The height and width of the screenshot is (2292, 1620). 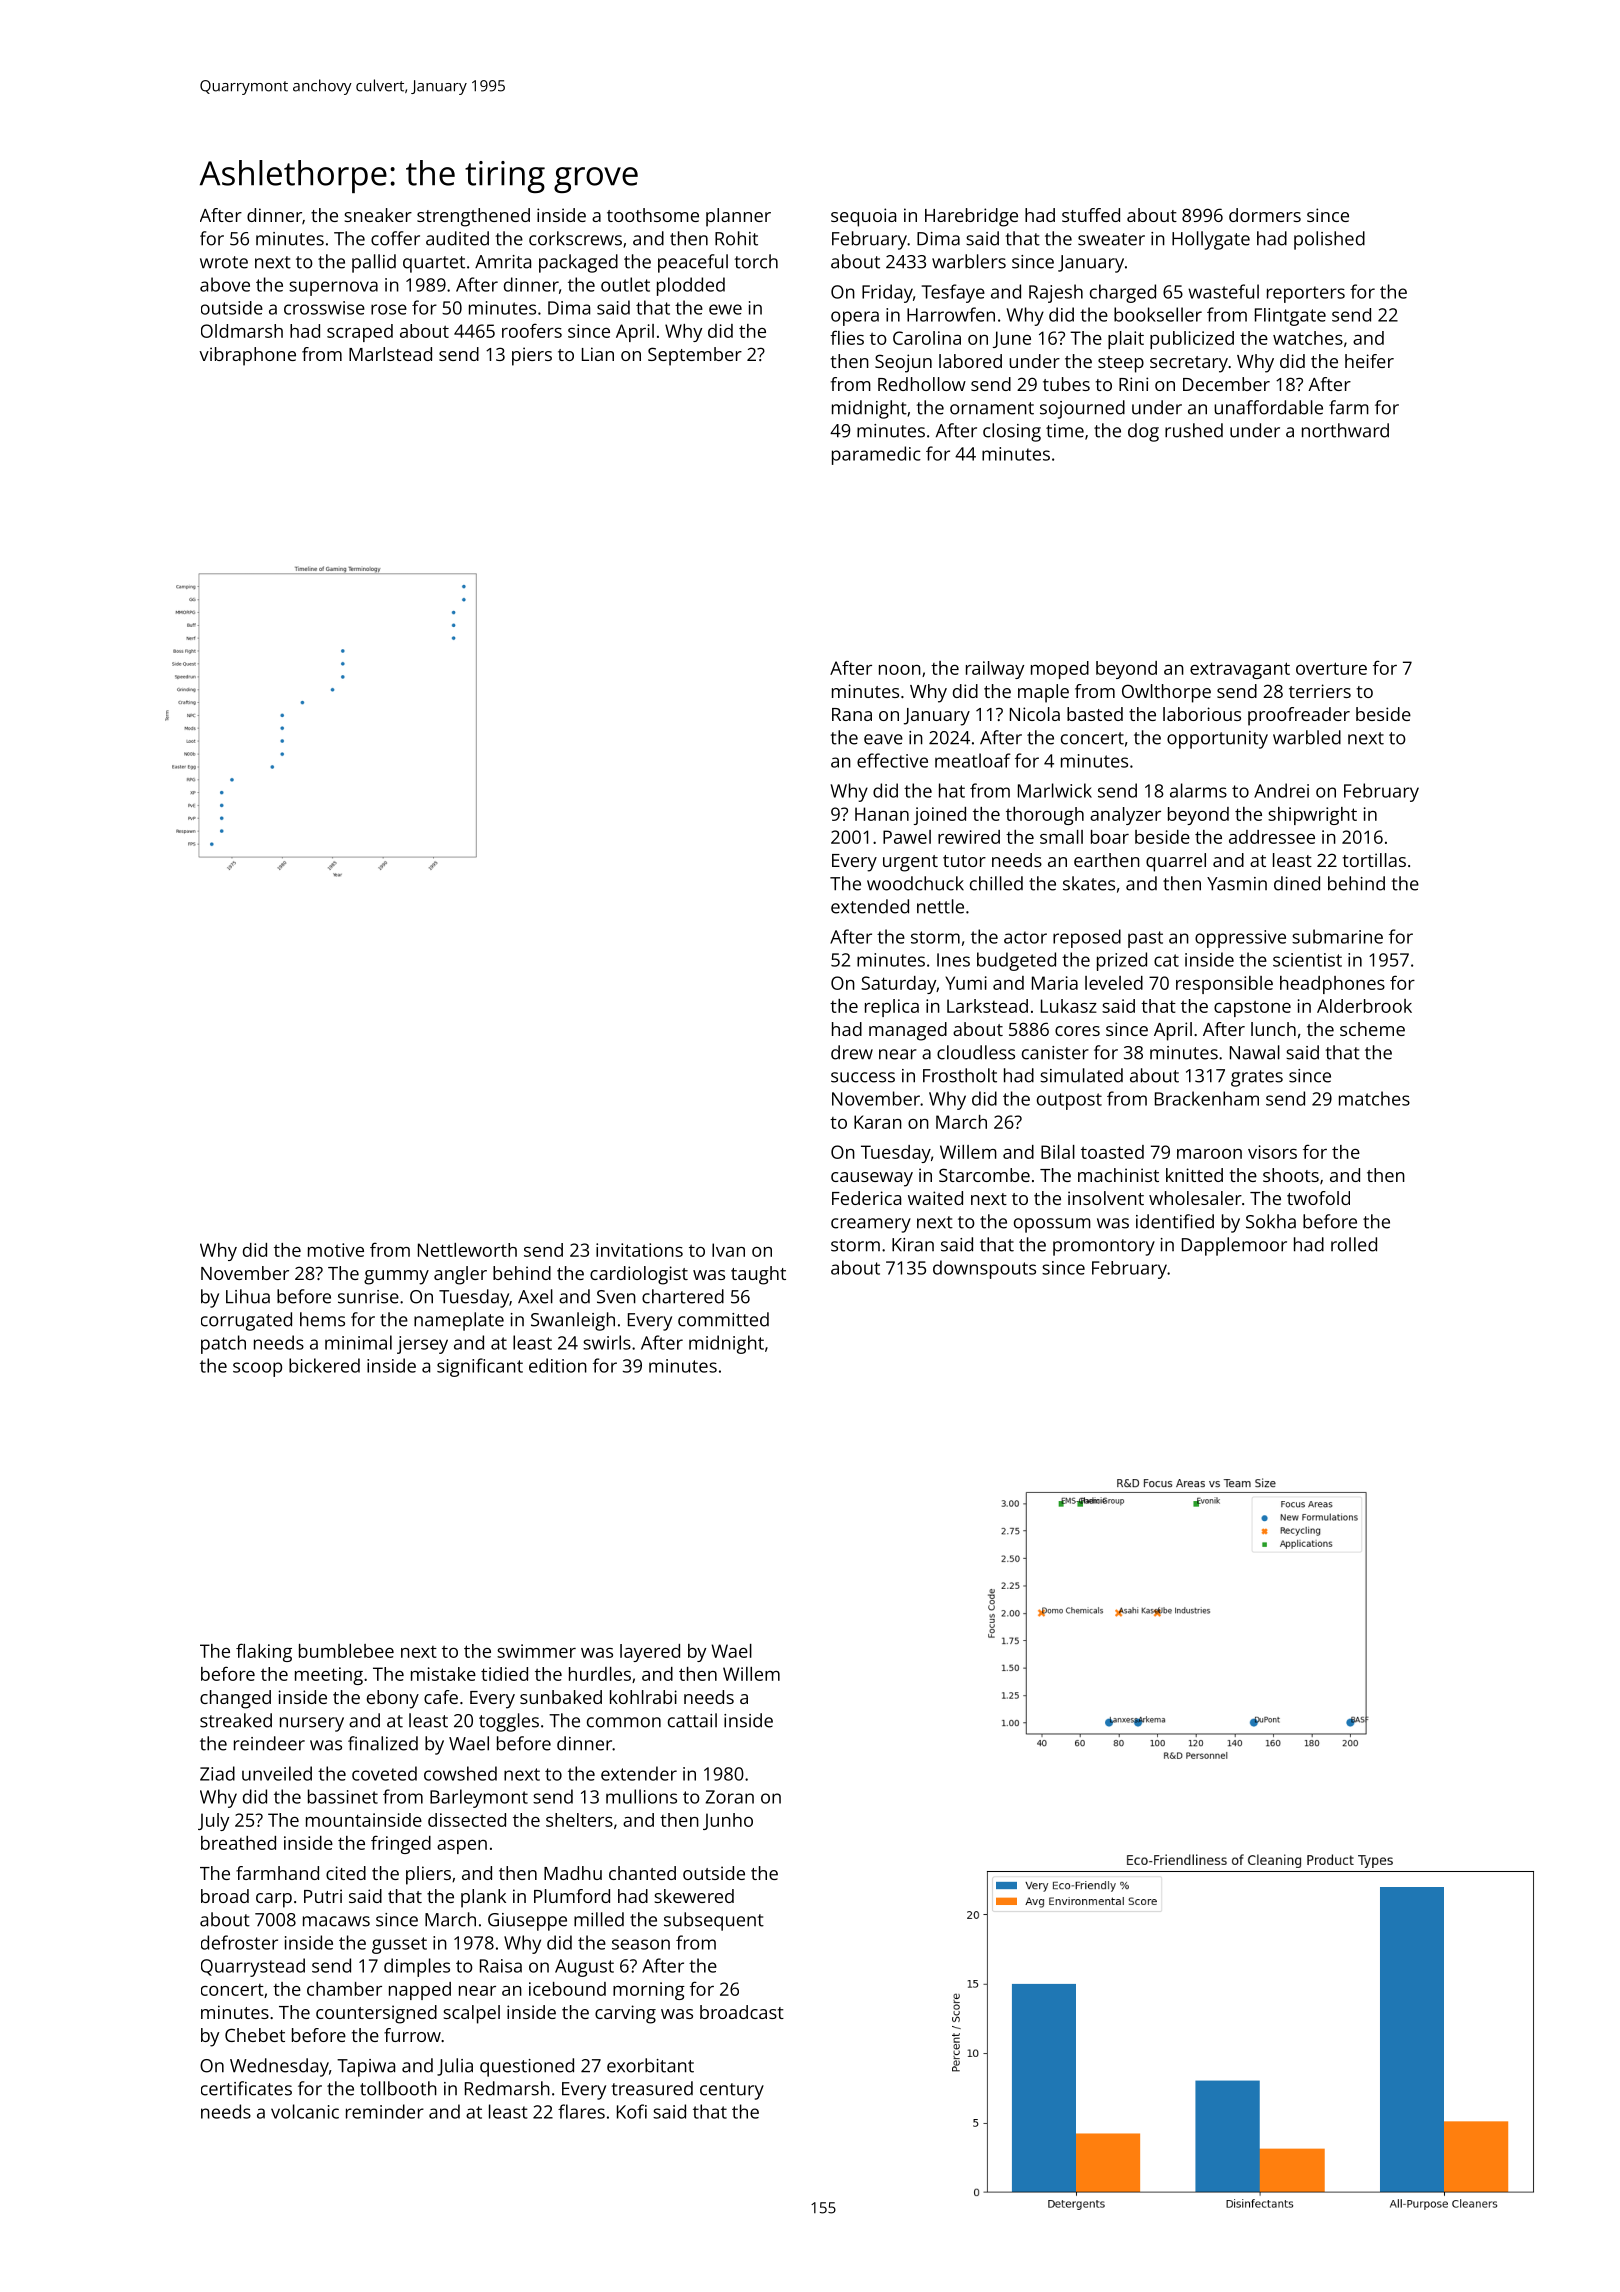 I want to click on jersey, so click(x=422, y=1345).
